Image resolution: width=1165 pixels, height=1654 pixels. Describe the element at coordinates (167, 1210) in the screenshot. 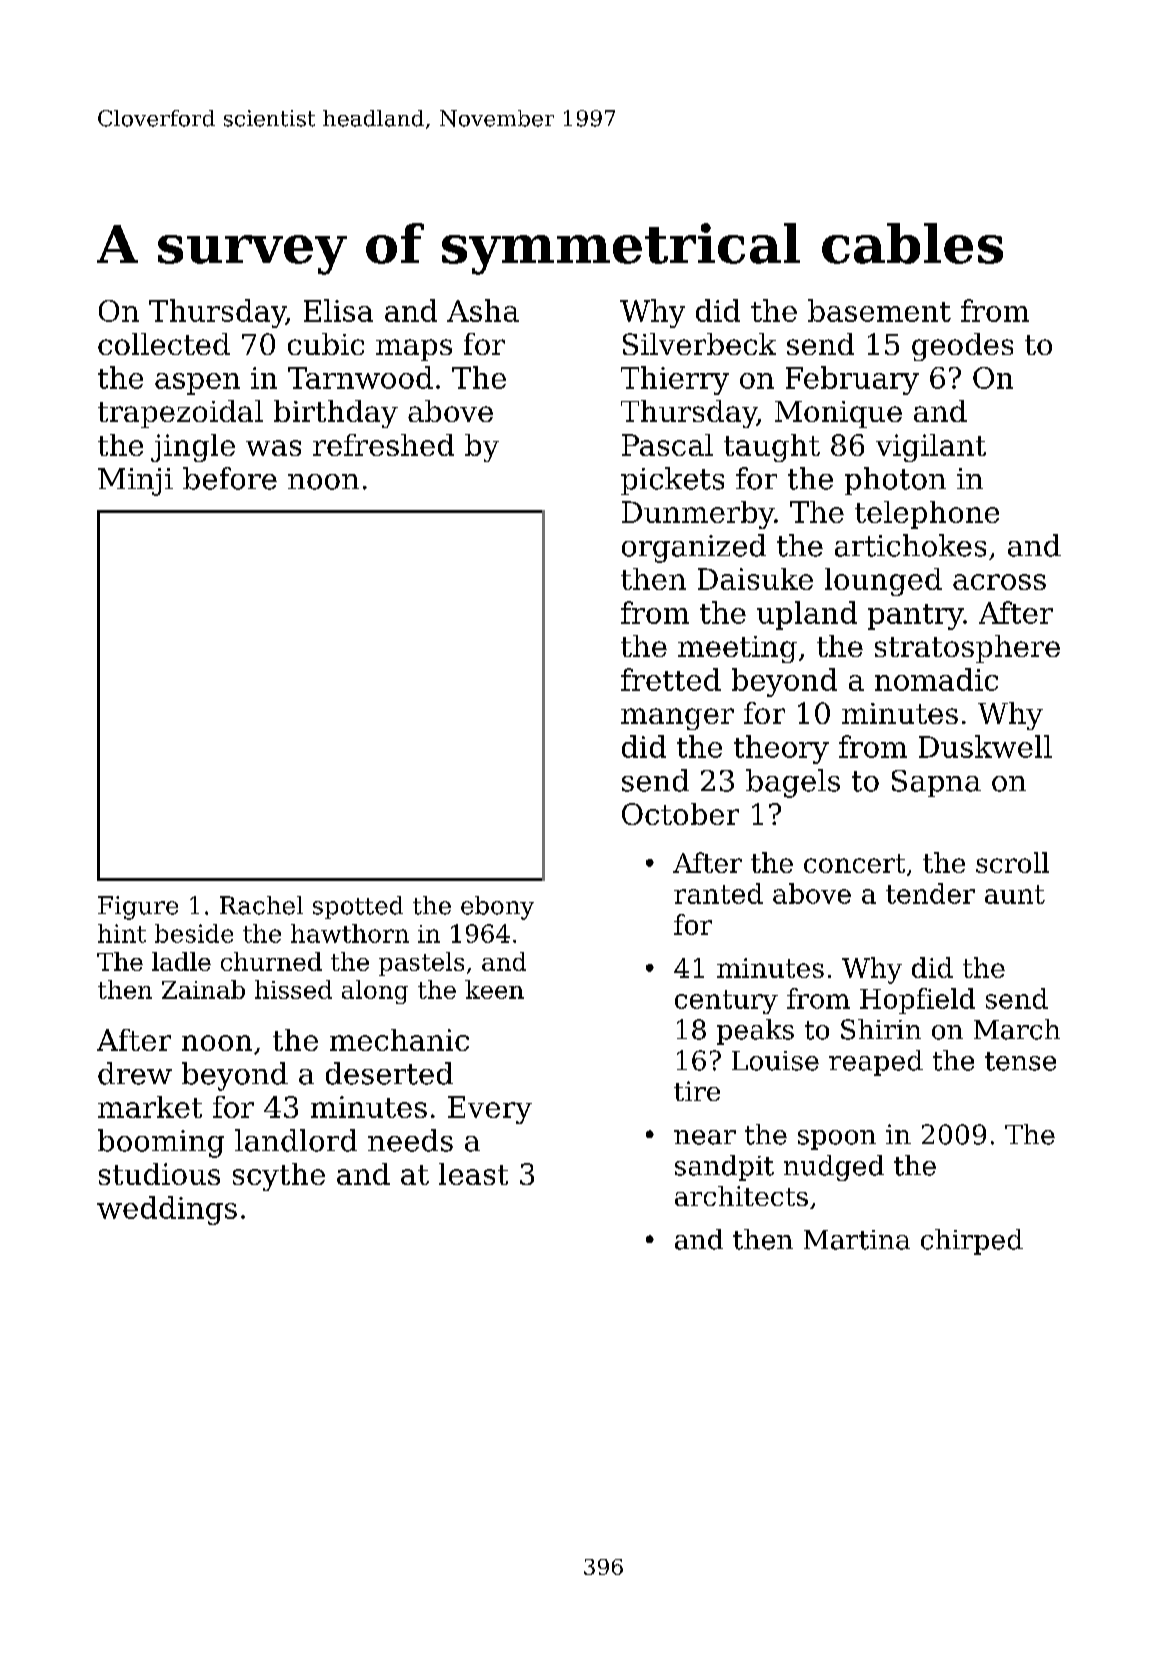

I see `weddings` at that location.
